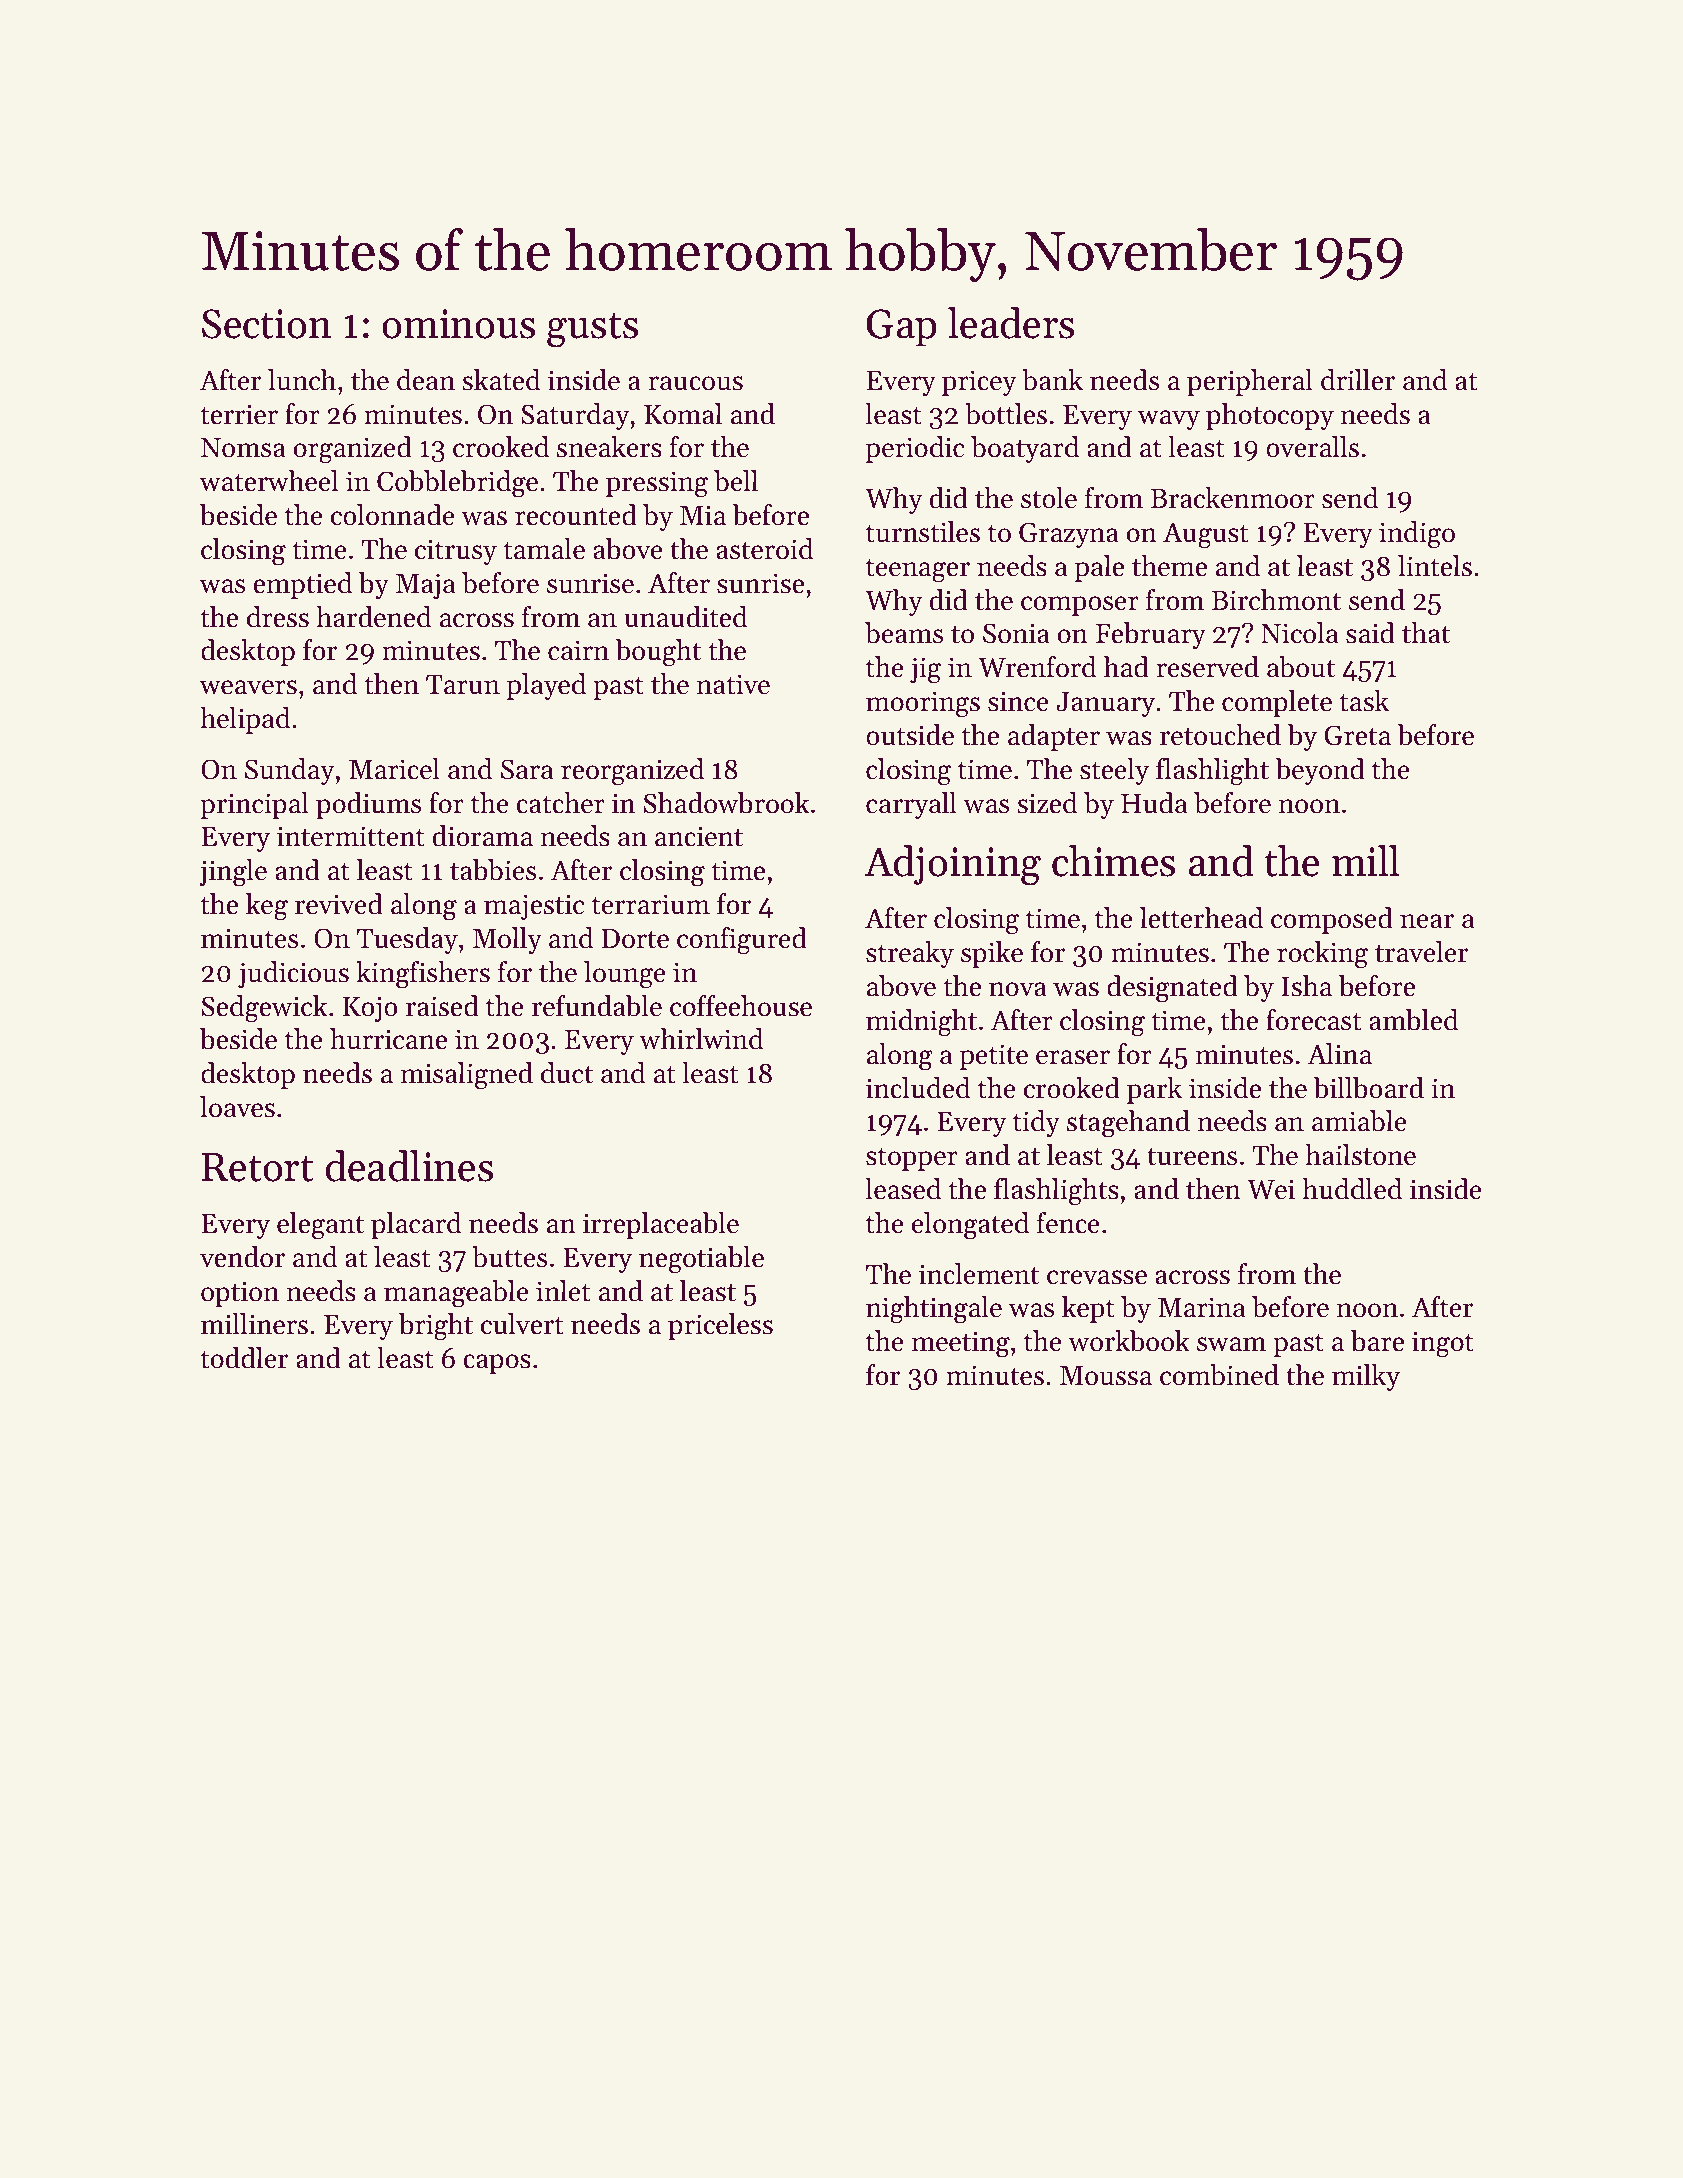 This document has width=1683, height=2178. What do you see at coordinates (1151, 635) in the document?
I see `February` at bounding box center [1151, 635].
